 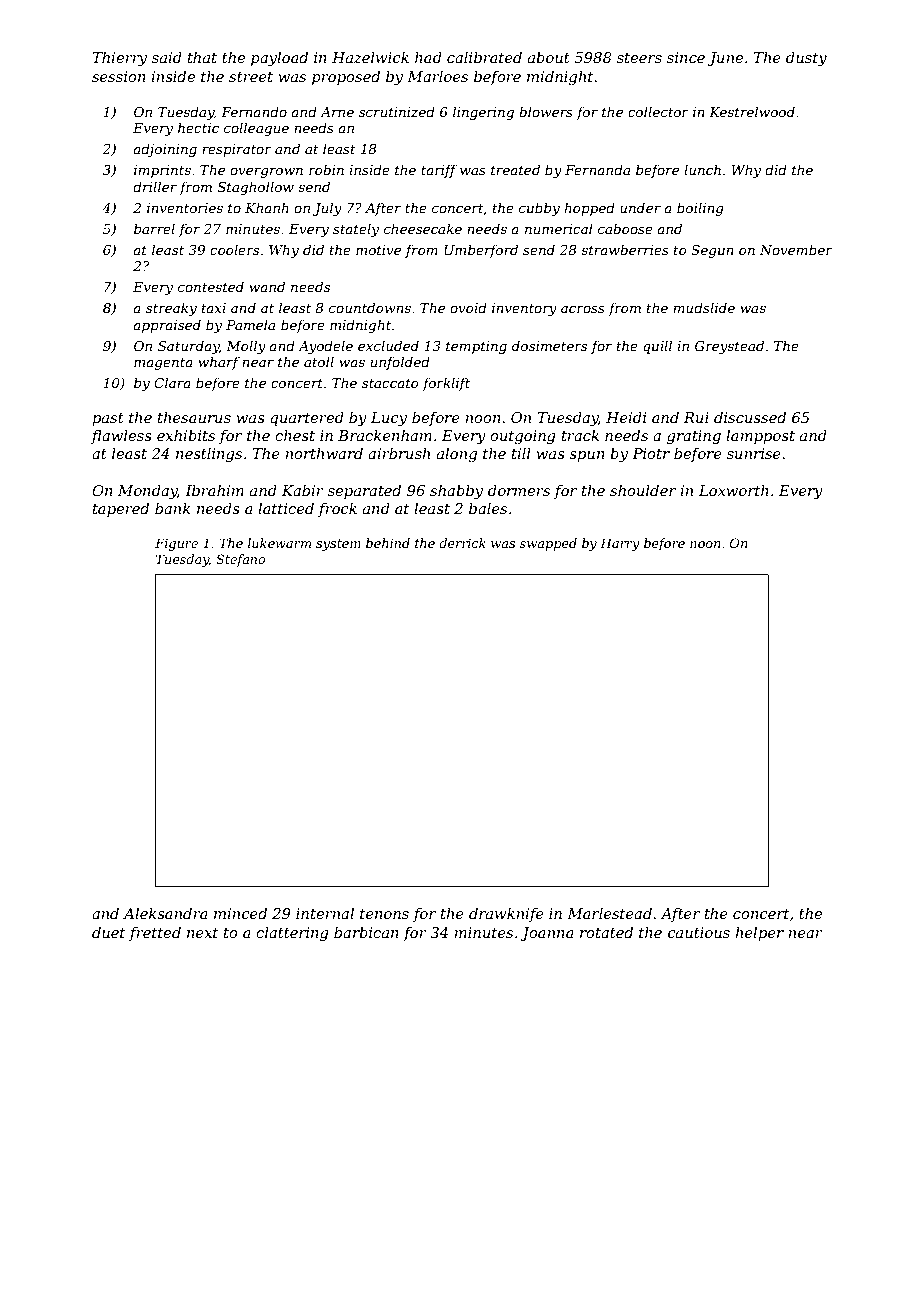 I want to click on Harry, so click(x=620, y=544).
